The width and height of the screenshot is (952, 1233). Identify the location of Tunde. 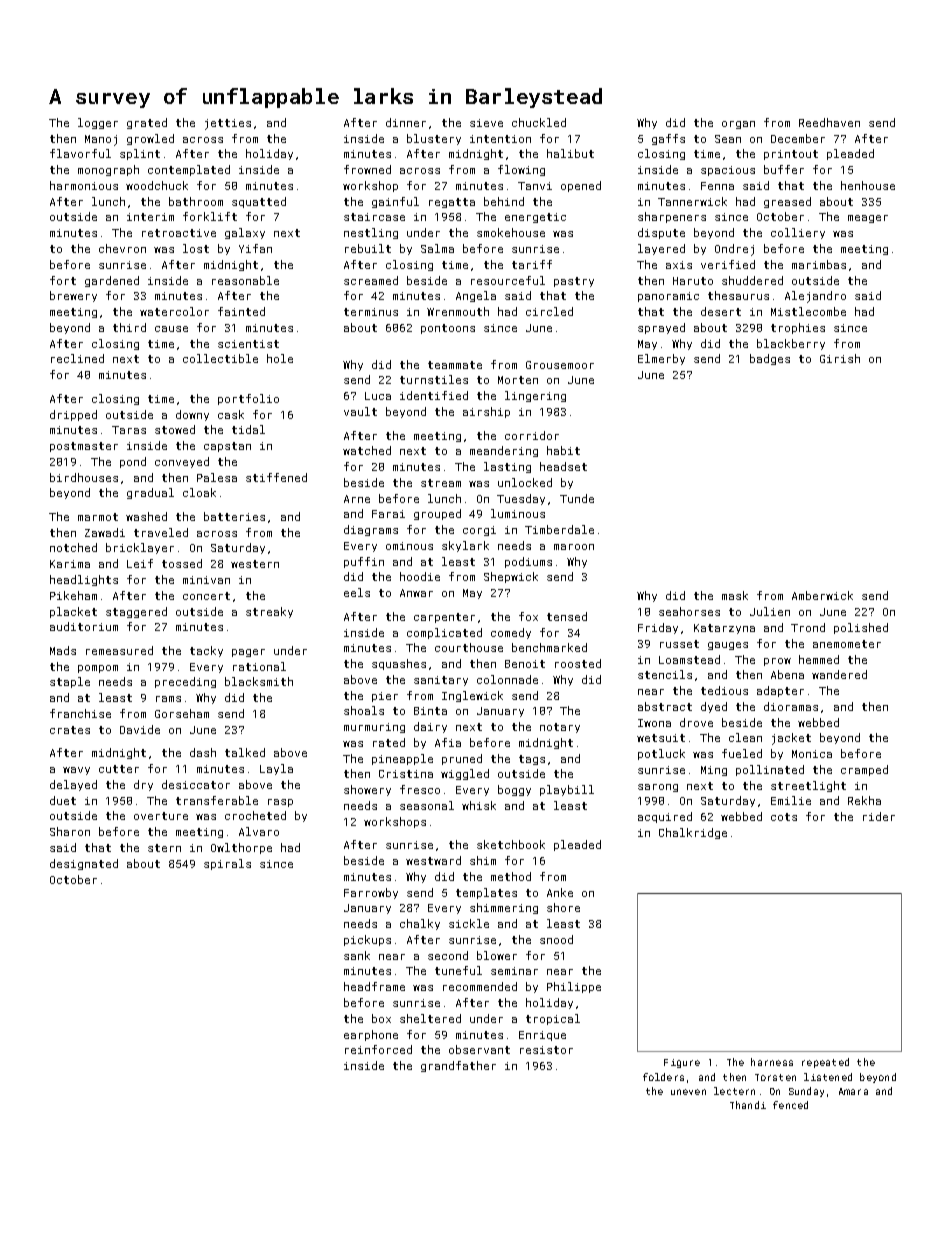
(577, 498).
